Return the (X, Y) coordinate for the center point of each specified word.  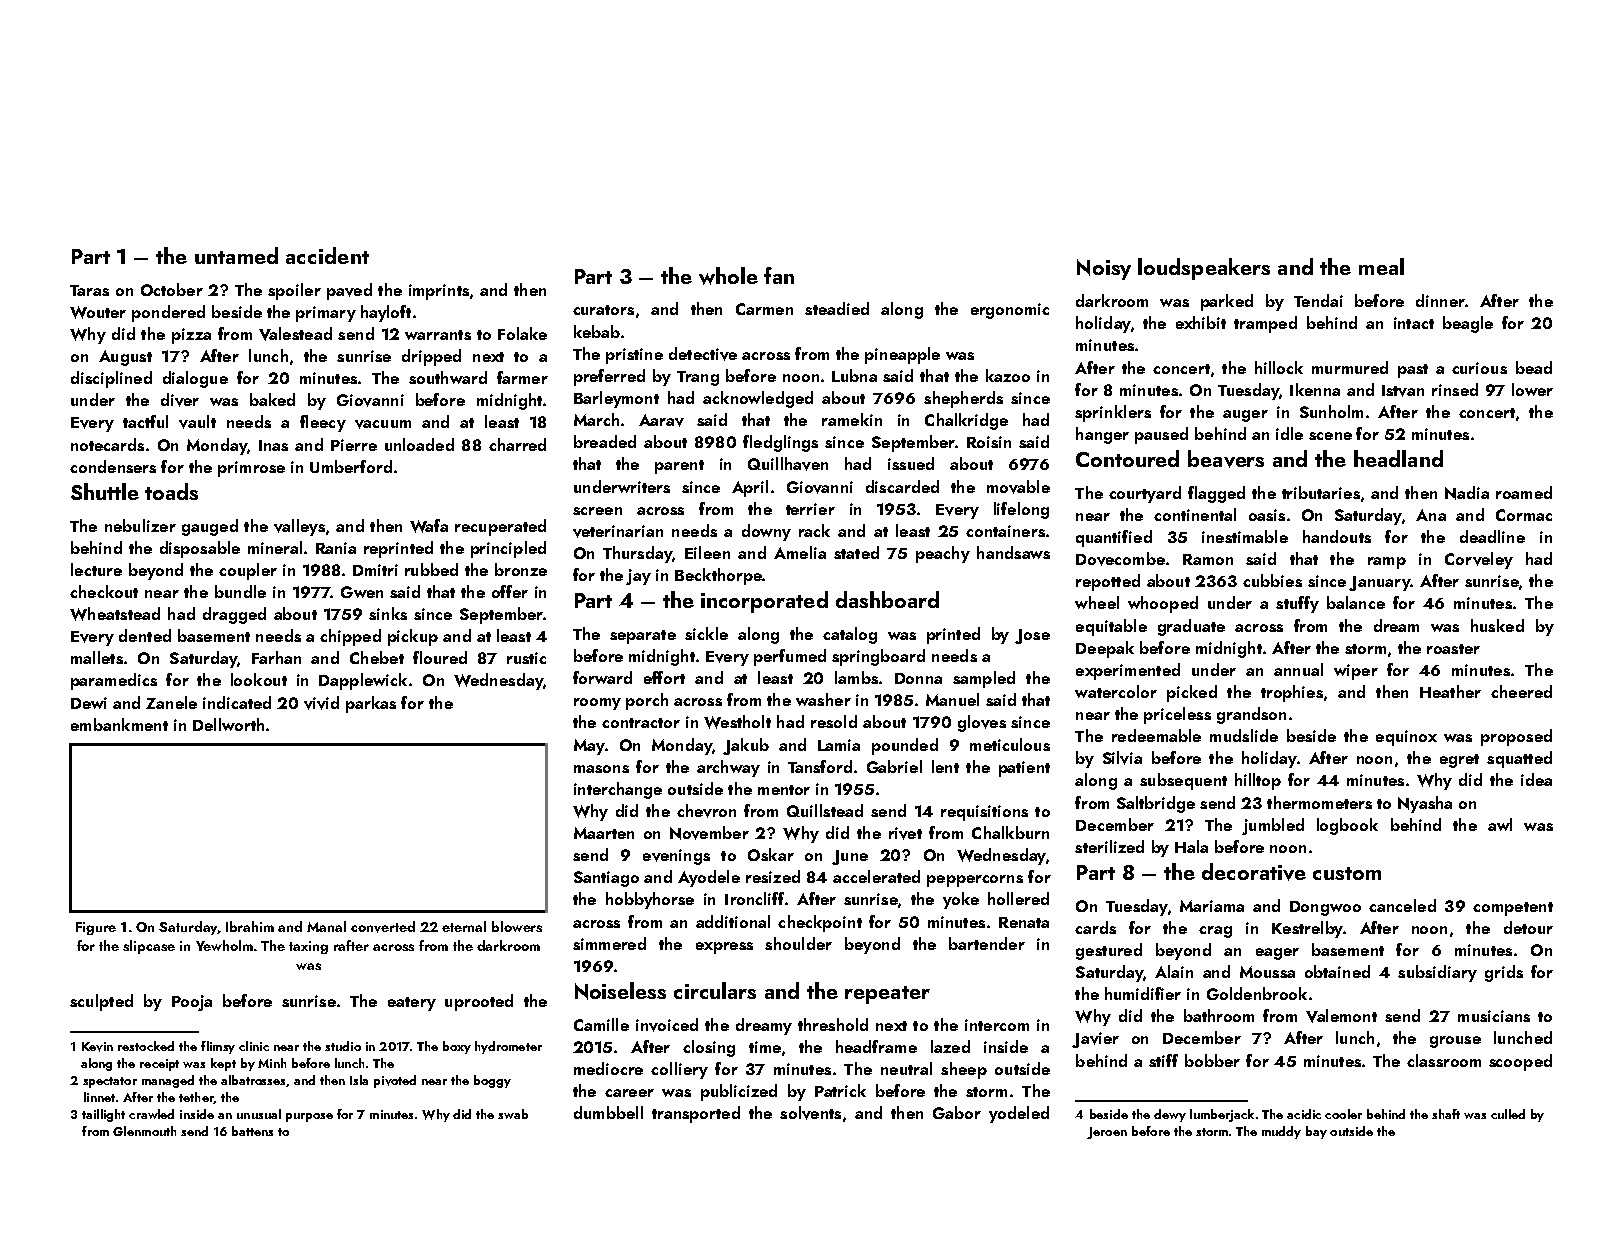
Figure (96, 928)
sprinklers (1113, 413)
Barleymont (616, 399)
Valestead (295, 334)
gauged (210, 527)
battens (252, 1131)
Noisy (1104, 269)
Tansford (820, 766)
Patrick (840, 1090)
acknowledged (758, 399)
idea (1536, 779)
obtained (1337, 971)
